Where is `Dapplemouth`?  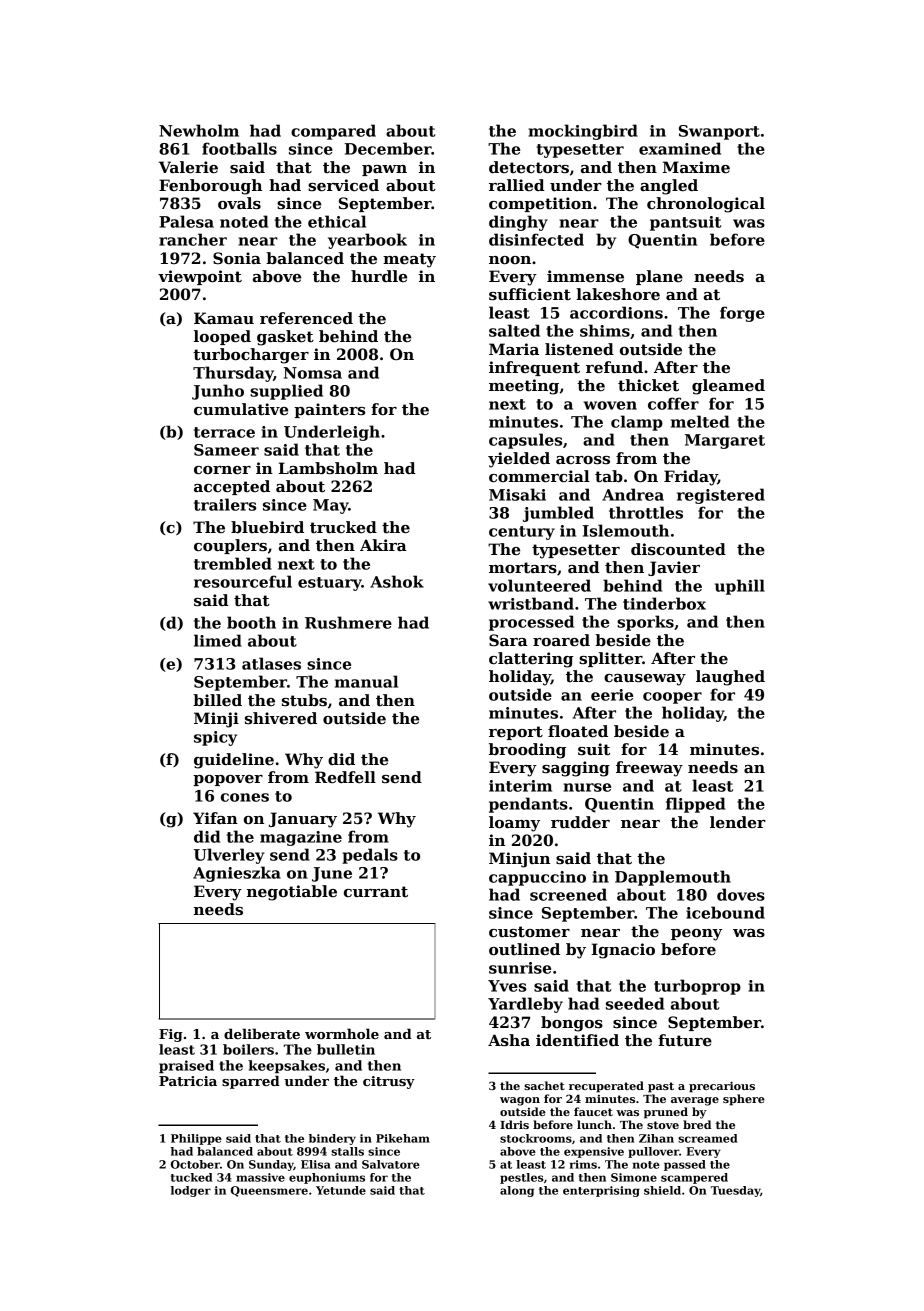 Dapplemouth is located at coordinates (673, 878).
